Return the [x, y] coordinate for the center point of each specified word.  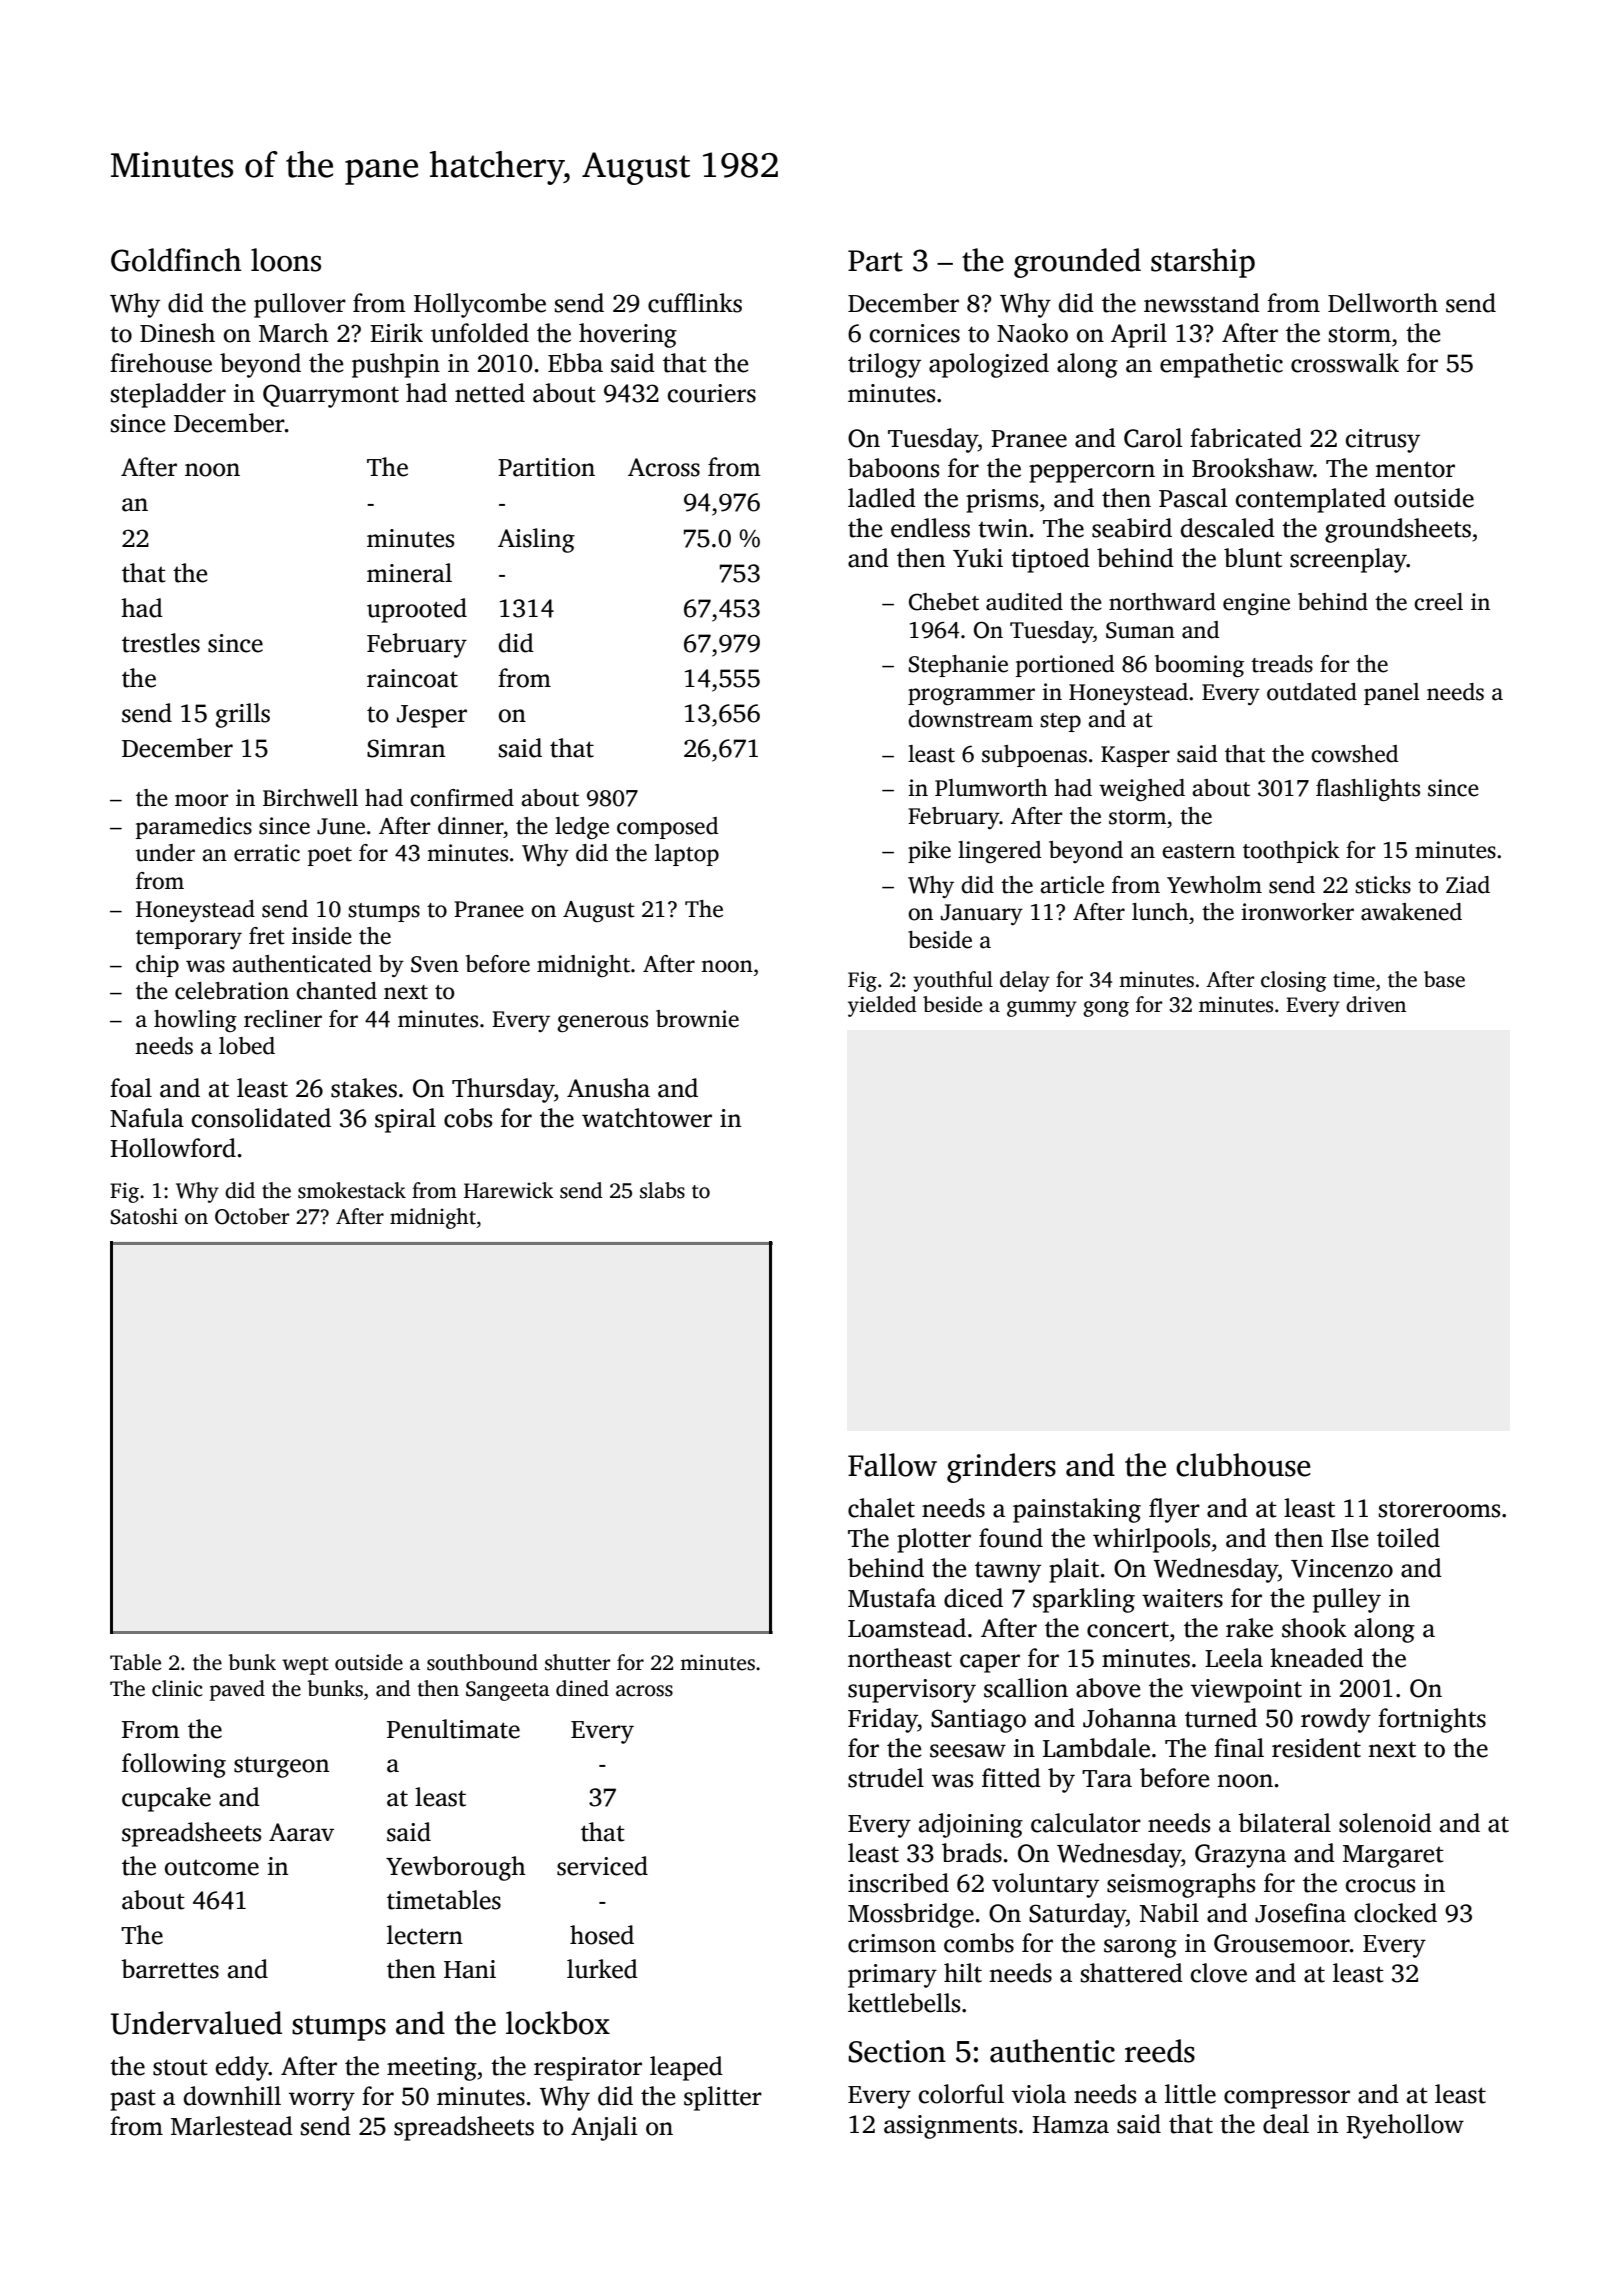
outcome [212, 1868]
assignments [950, 2127]
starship [1203, 263]
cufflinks [695, 303]
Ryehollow [1405, 2126]
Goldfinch [176, 260]
